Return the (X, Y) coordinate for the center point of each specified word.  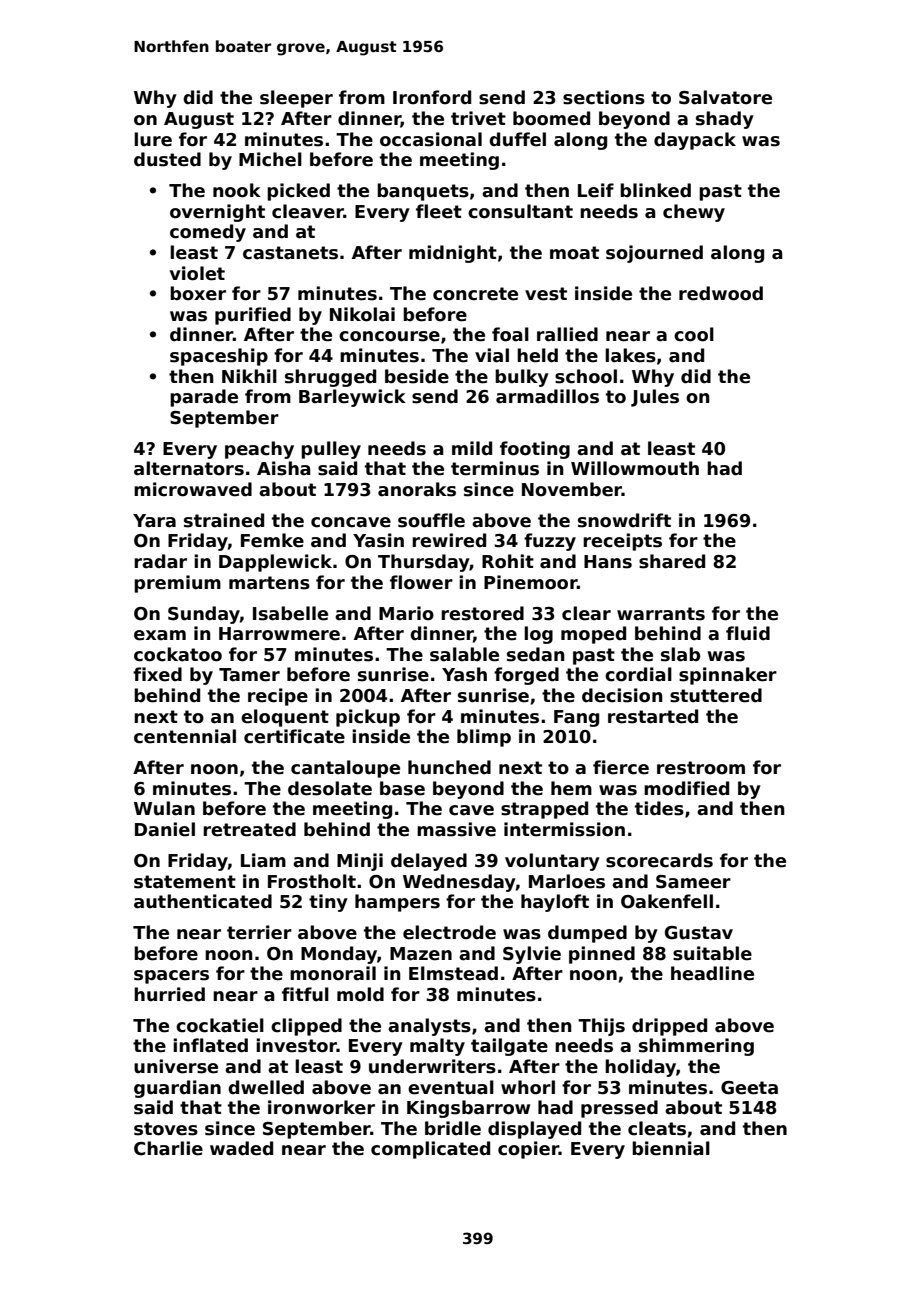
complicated (430, 1150)
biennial (671, 1148)
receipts (622, 542)
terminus (495, 468)
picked (298, 192)
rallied (567, 334)
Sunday (204, 615)
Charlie (168, 1148)
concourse (389, 336)
